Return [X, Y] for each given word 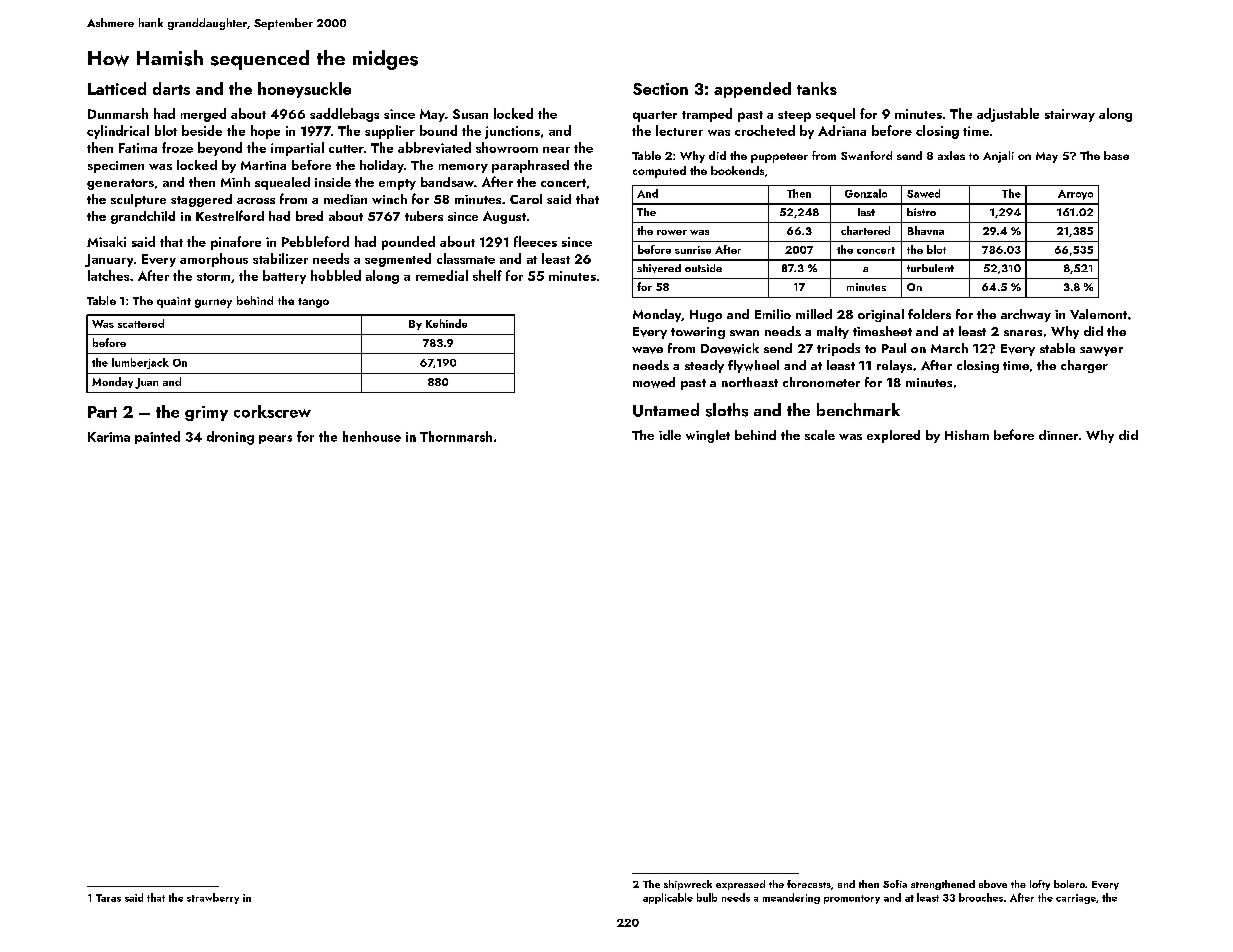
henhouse [372, 436]
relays [894, 366]
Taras [108, 898]
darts [171, 88]
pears [275, 439]
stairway [1070, 115]
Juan [146, 383]
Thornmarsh [456, 436]
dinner [1058, 435]
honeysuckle [304, 90]
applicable [668, 898]
